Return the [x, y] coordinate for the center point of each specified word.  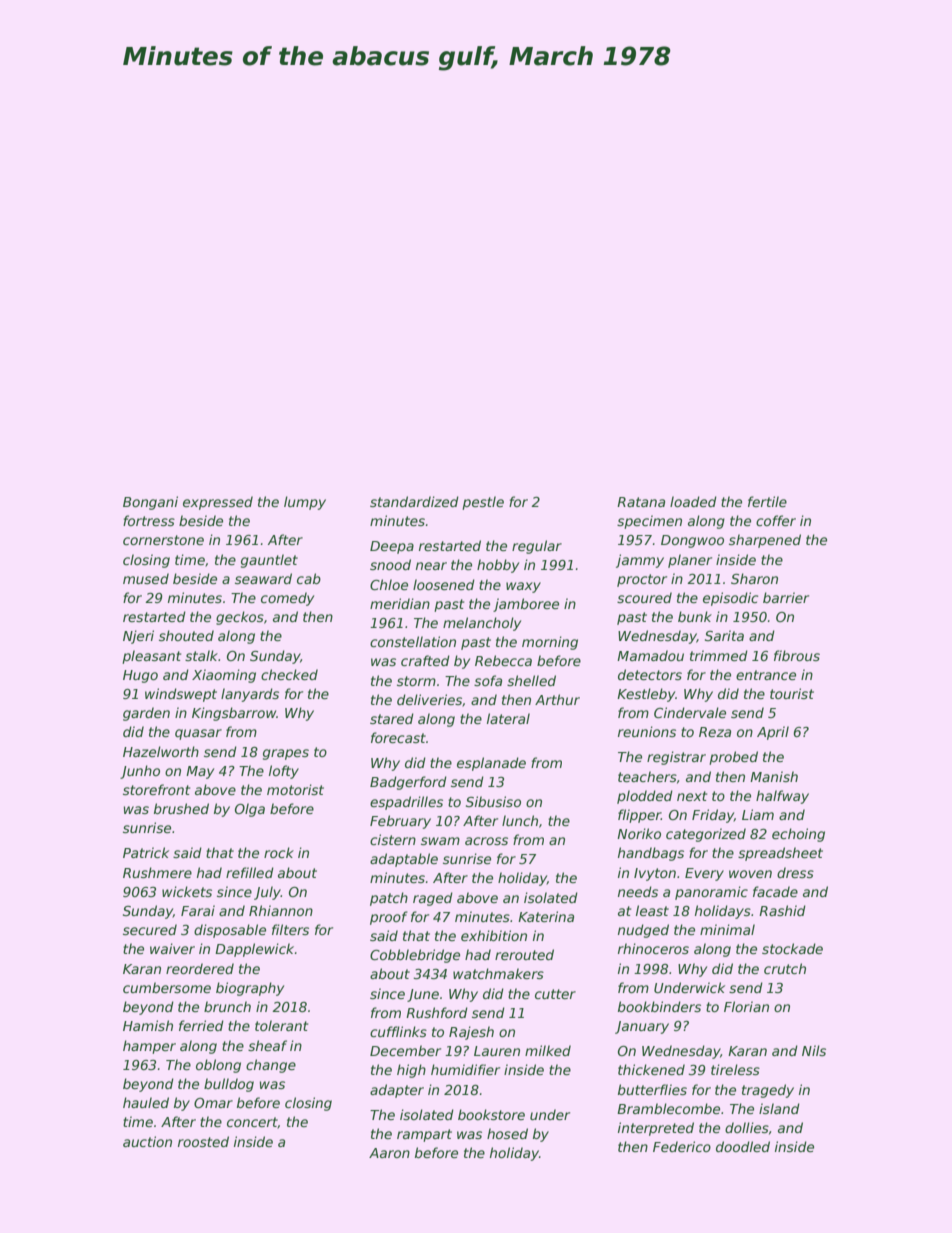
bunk [695, 616]
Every [704, 874]
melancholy [482, 624]
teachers [647, 776]
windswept [181, 695]
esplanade [491, 764]
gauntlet [269, 561]
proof [389, 918]
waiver [172, 948]
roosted [203, 1141]
